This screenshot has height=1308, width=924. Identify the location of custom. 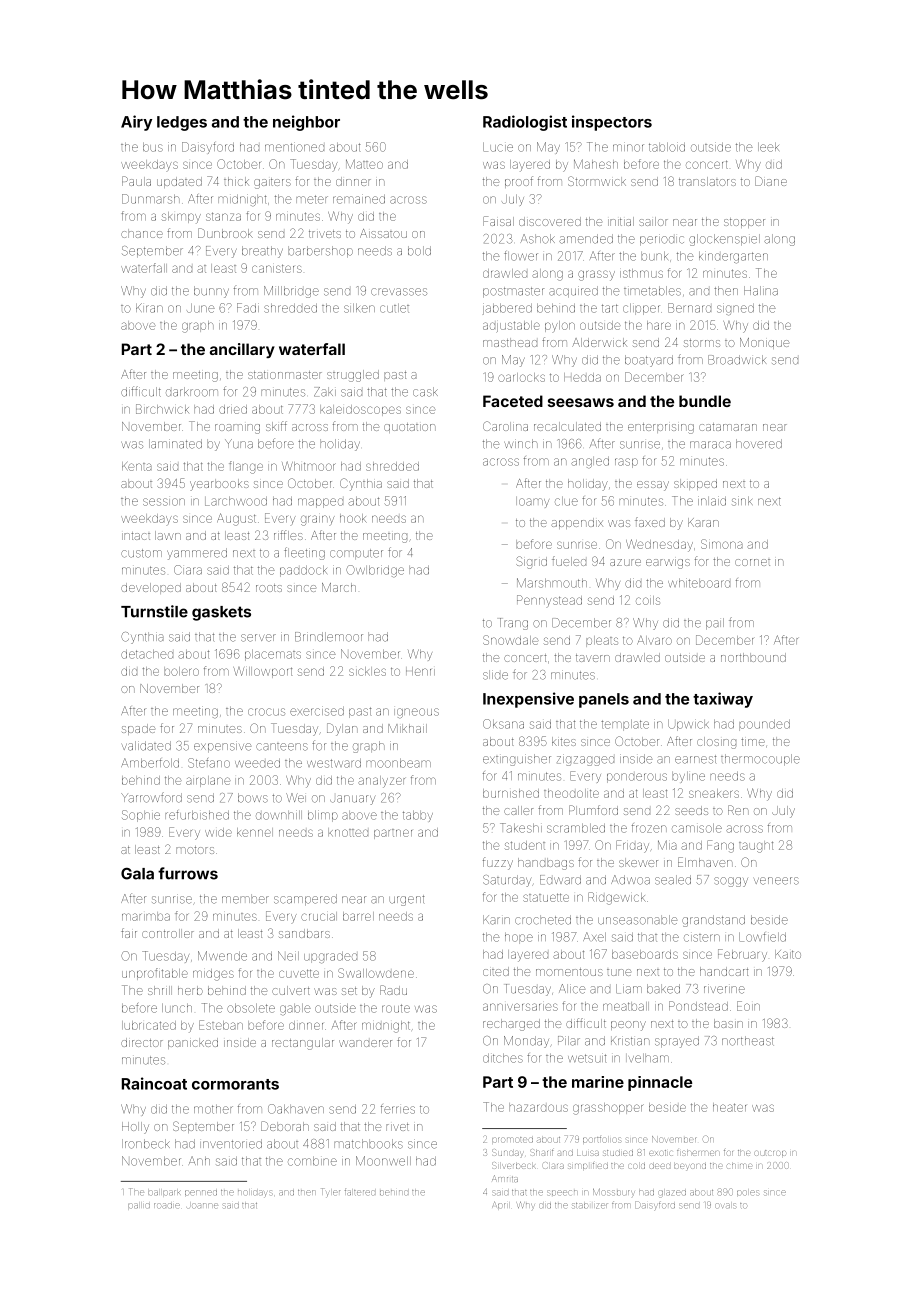
(141, 553).
